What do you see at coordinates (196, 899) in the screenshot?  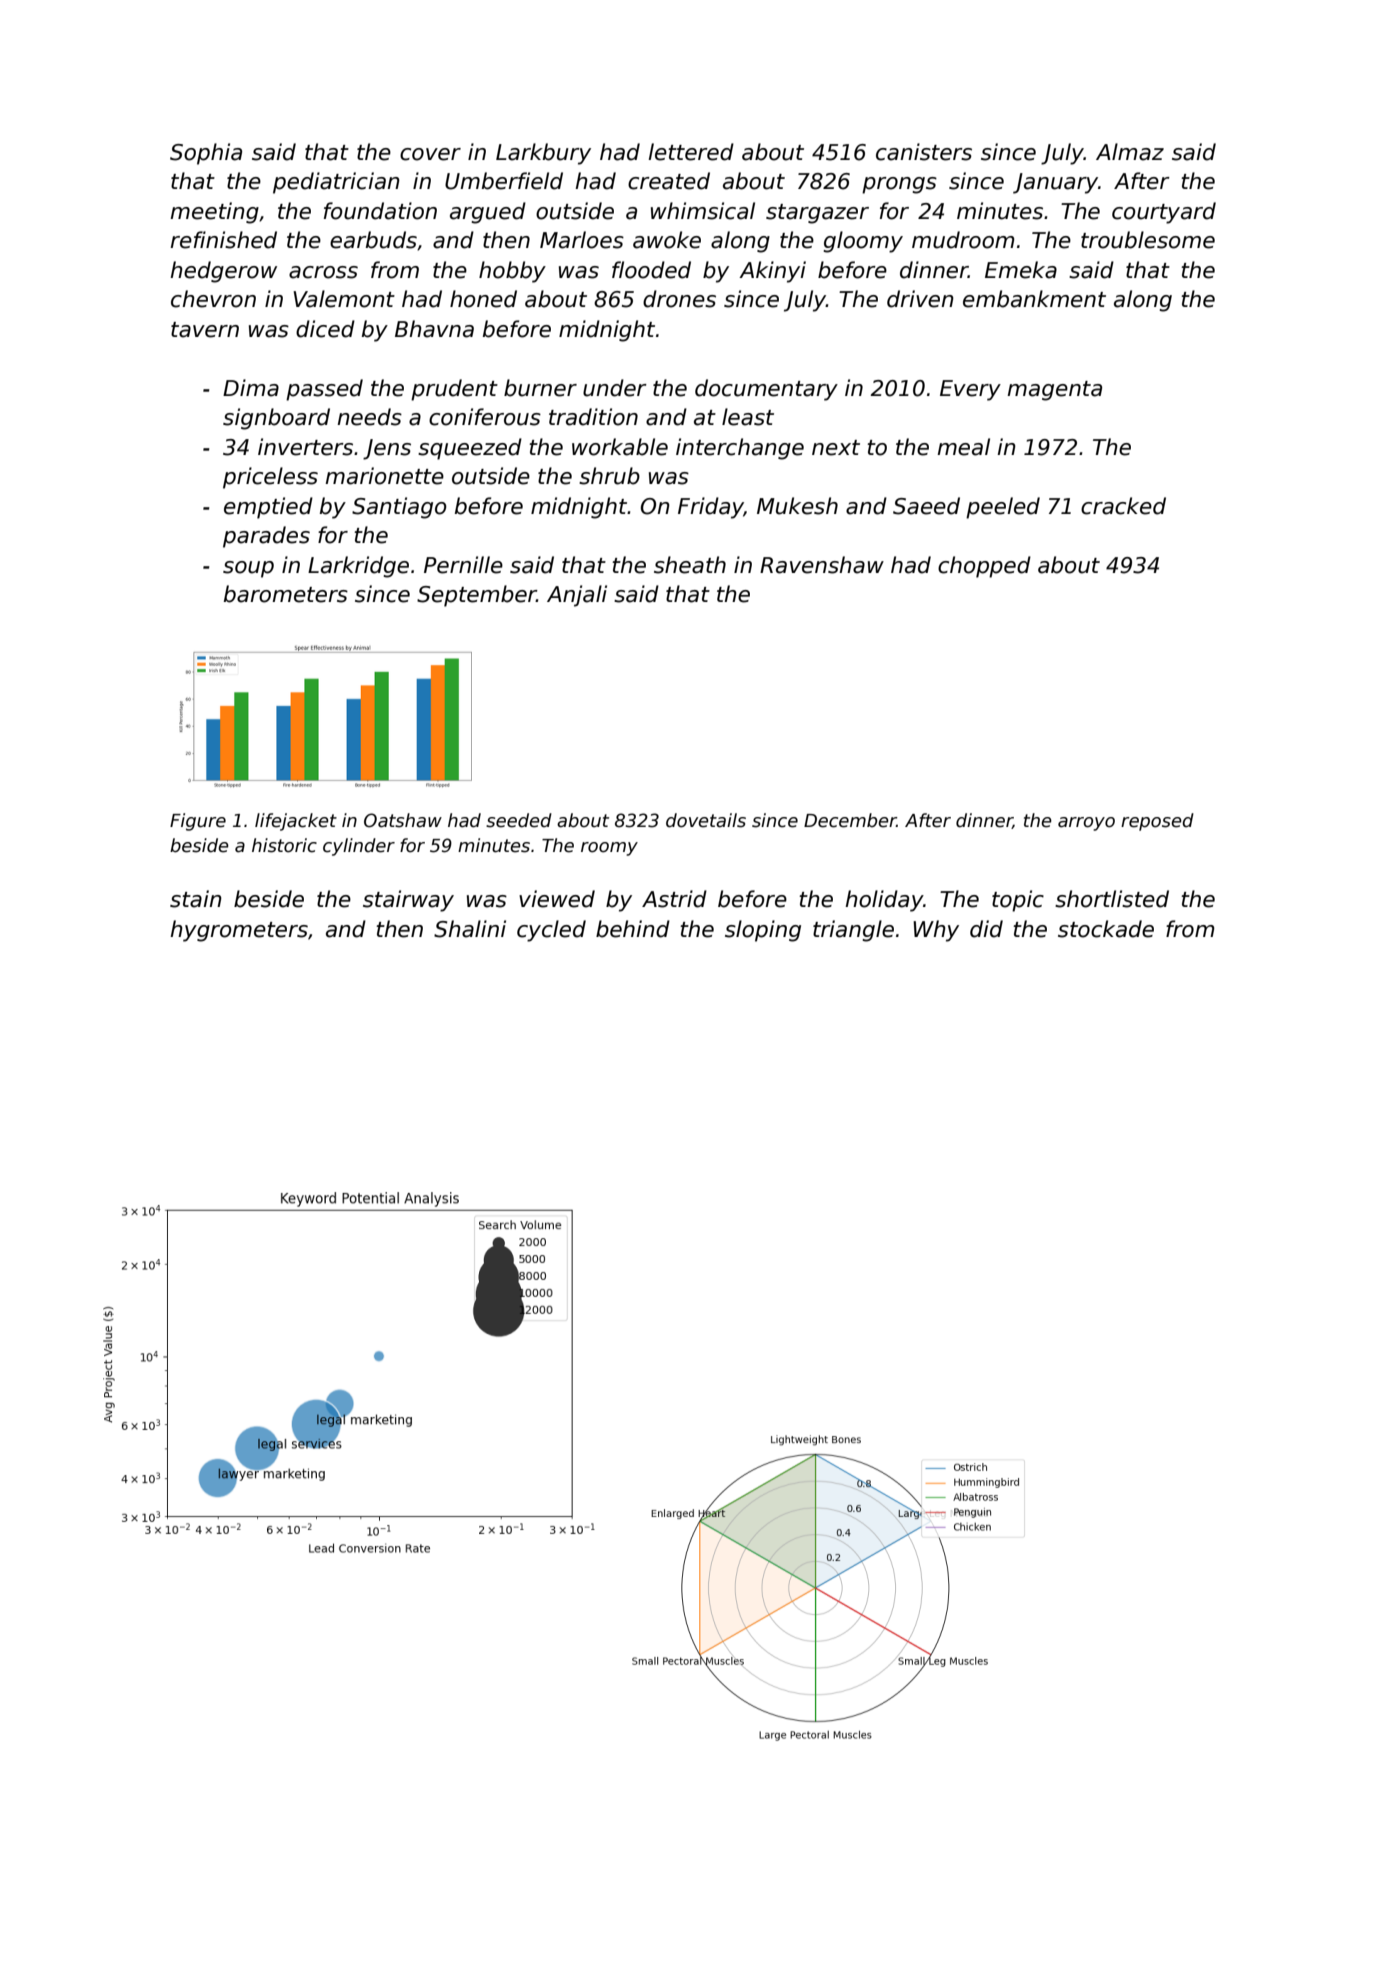 I see `stain` at bounding box center [196, 899].
